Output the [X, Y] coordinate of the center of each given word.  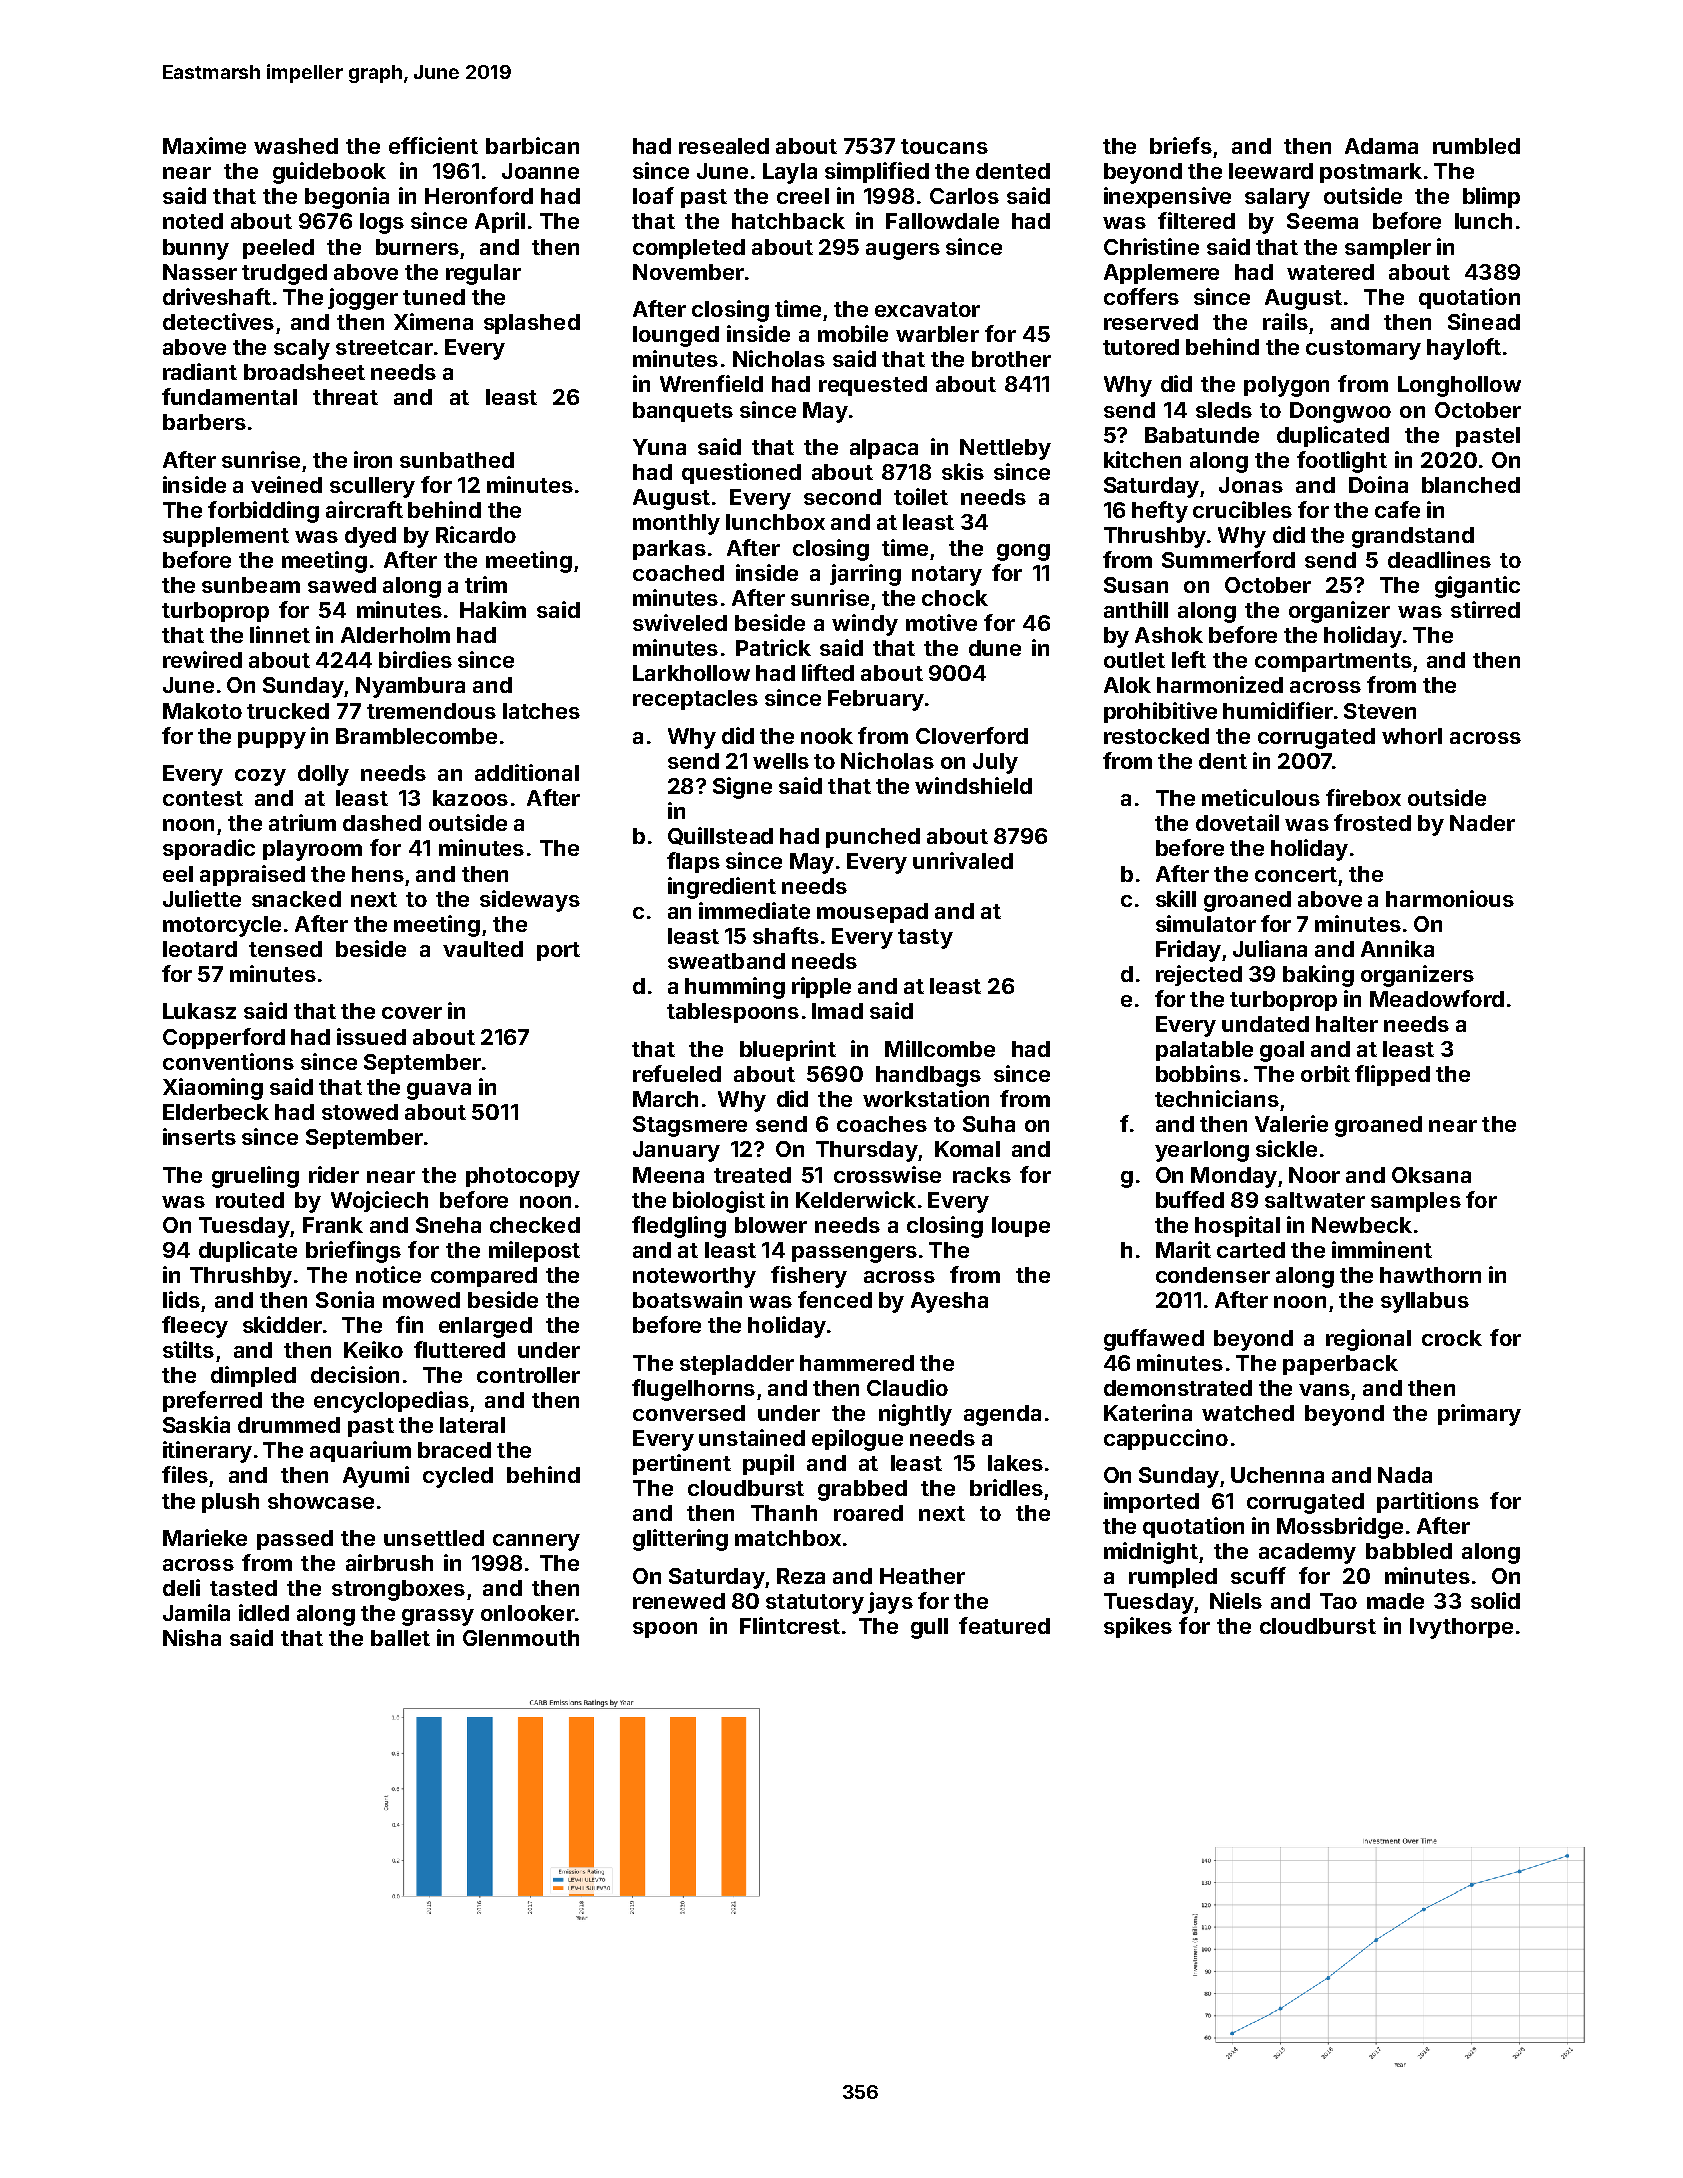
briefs [1181, 145]
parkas [669, 550]
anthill [1136, 609]
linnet [280, 634]
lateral [472, 1425]
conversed [689, 1413]
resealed [724, 146]
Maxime [204, 145]
